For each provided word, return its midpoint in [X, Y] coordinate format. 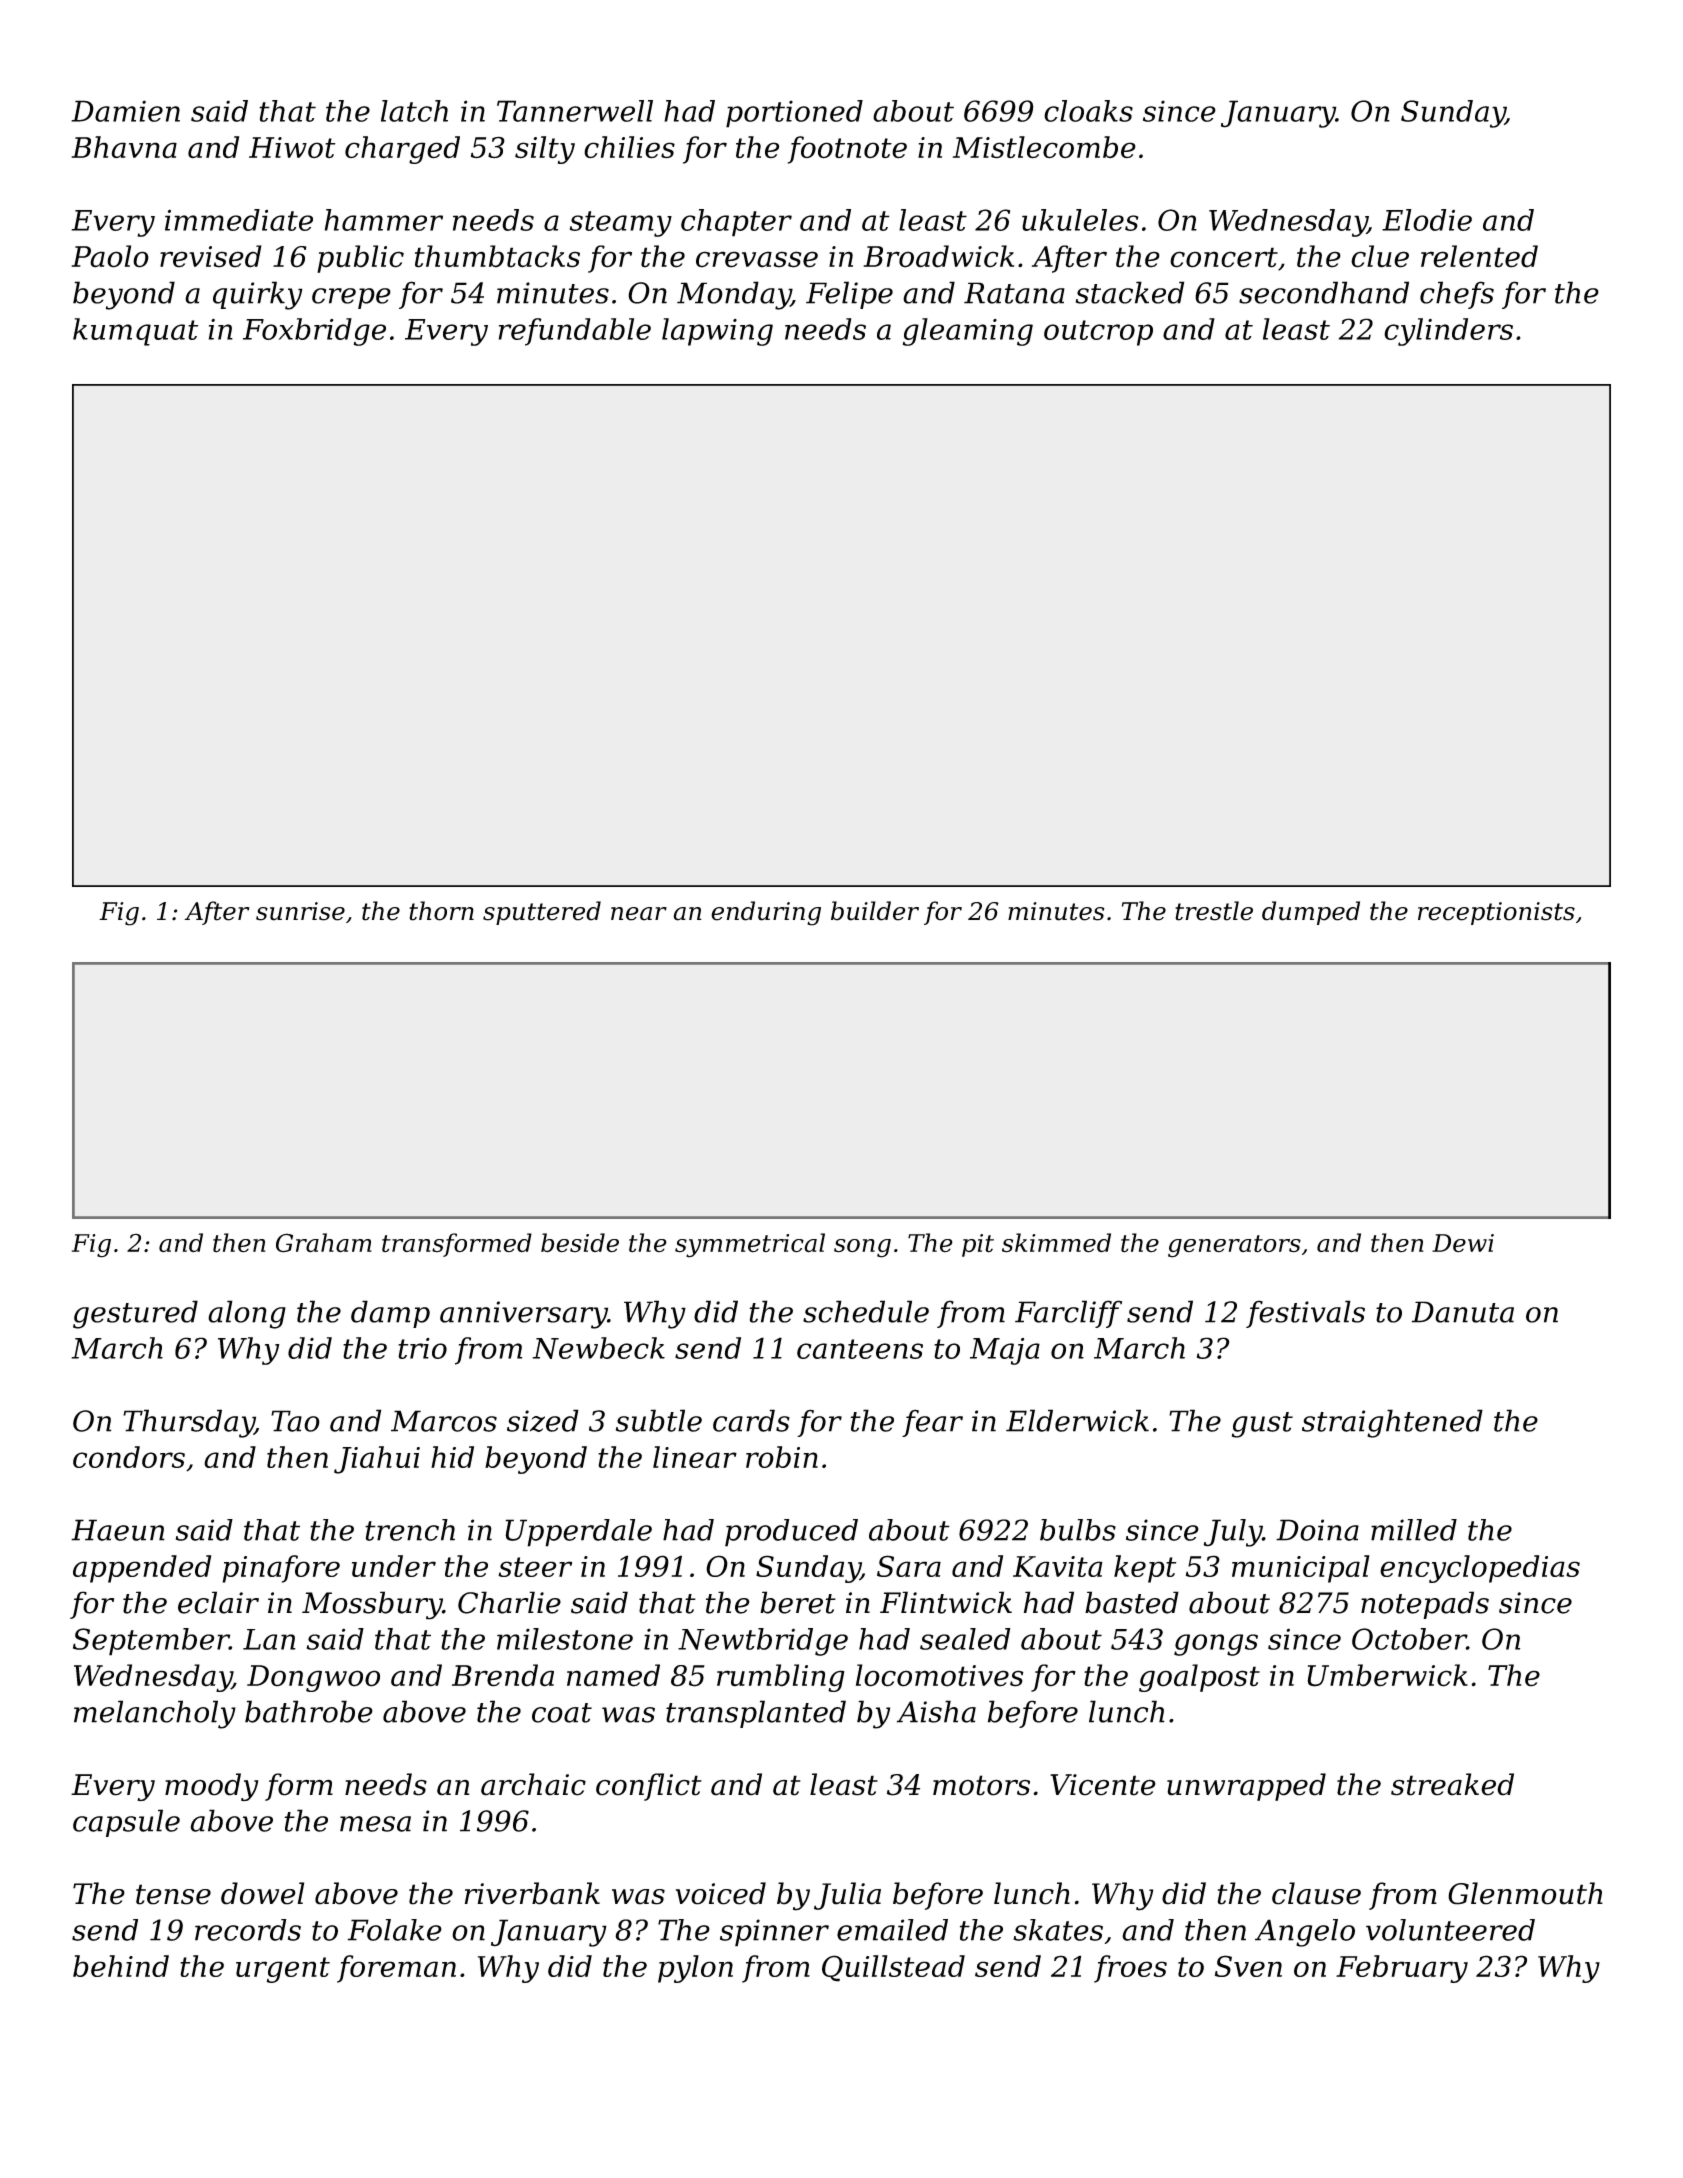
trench [410, 1530]
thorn [441, 911]
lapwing [717, 332]
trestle [1214, 911]
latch [414, 111]
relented [1479, 256]
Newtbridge [763, 1642]
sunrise [300, 911]
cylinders [1448, 332]
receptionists [1496, 913]
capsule [126, 1823]
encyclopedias [1480, 1569]
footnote [847, 150]
